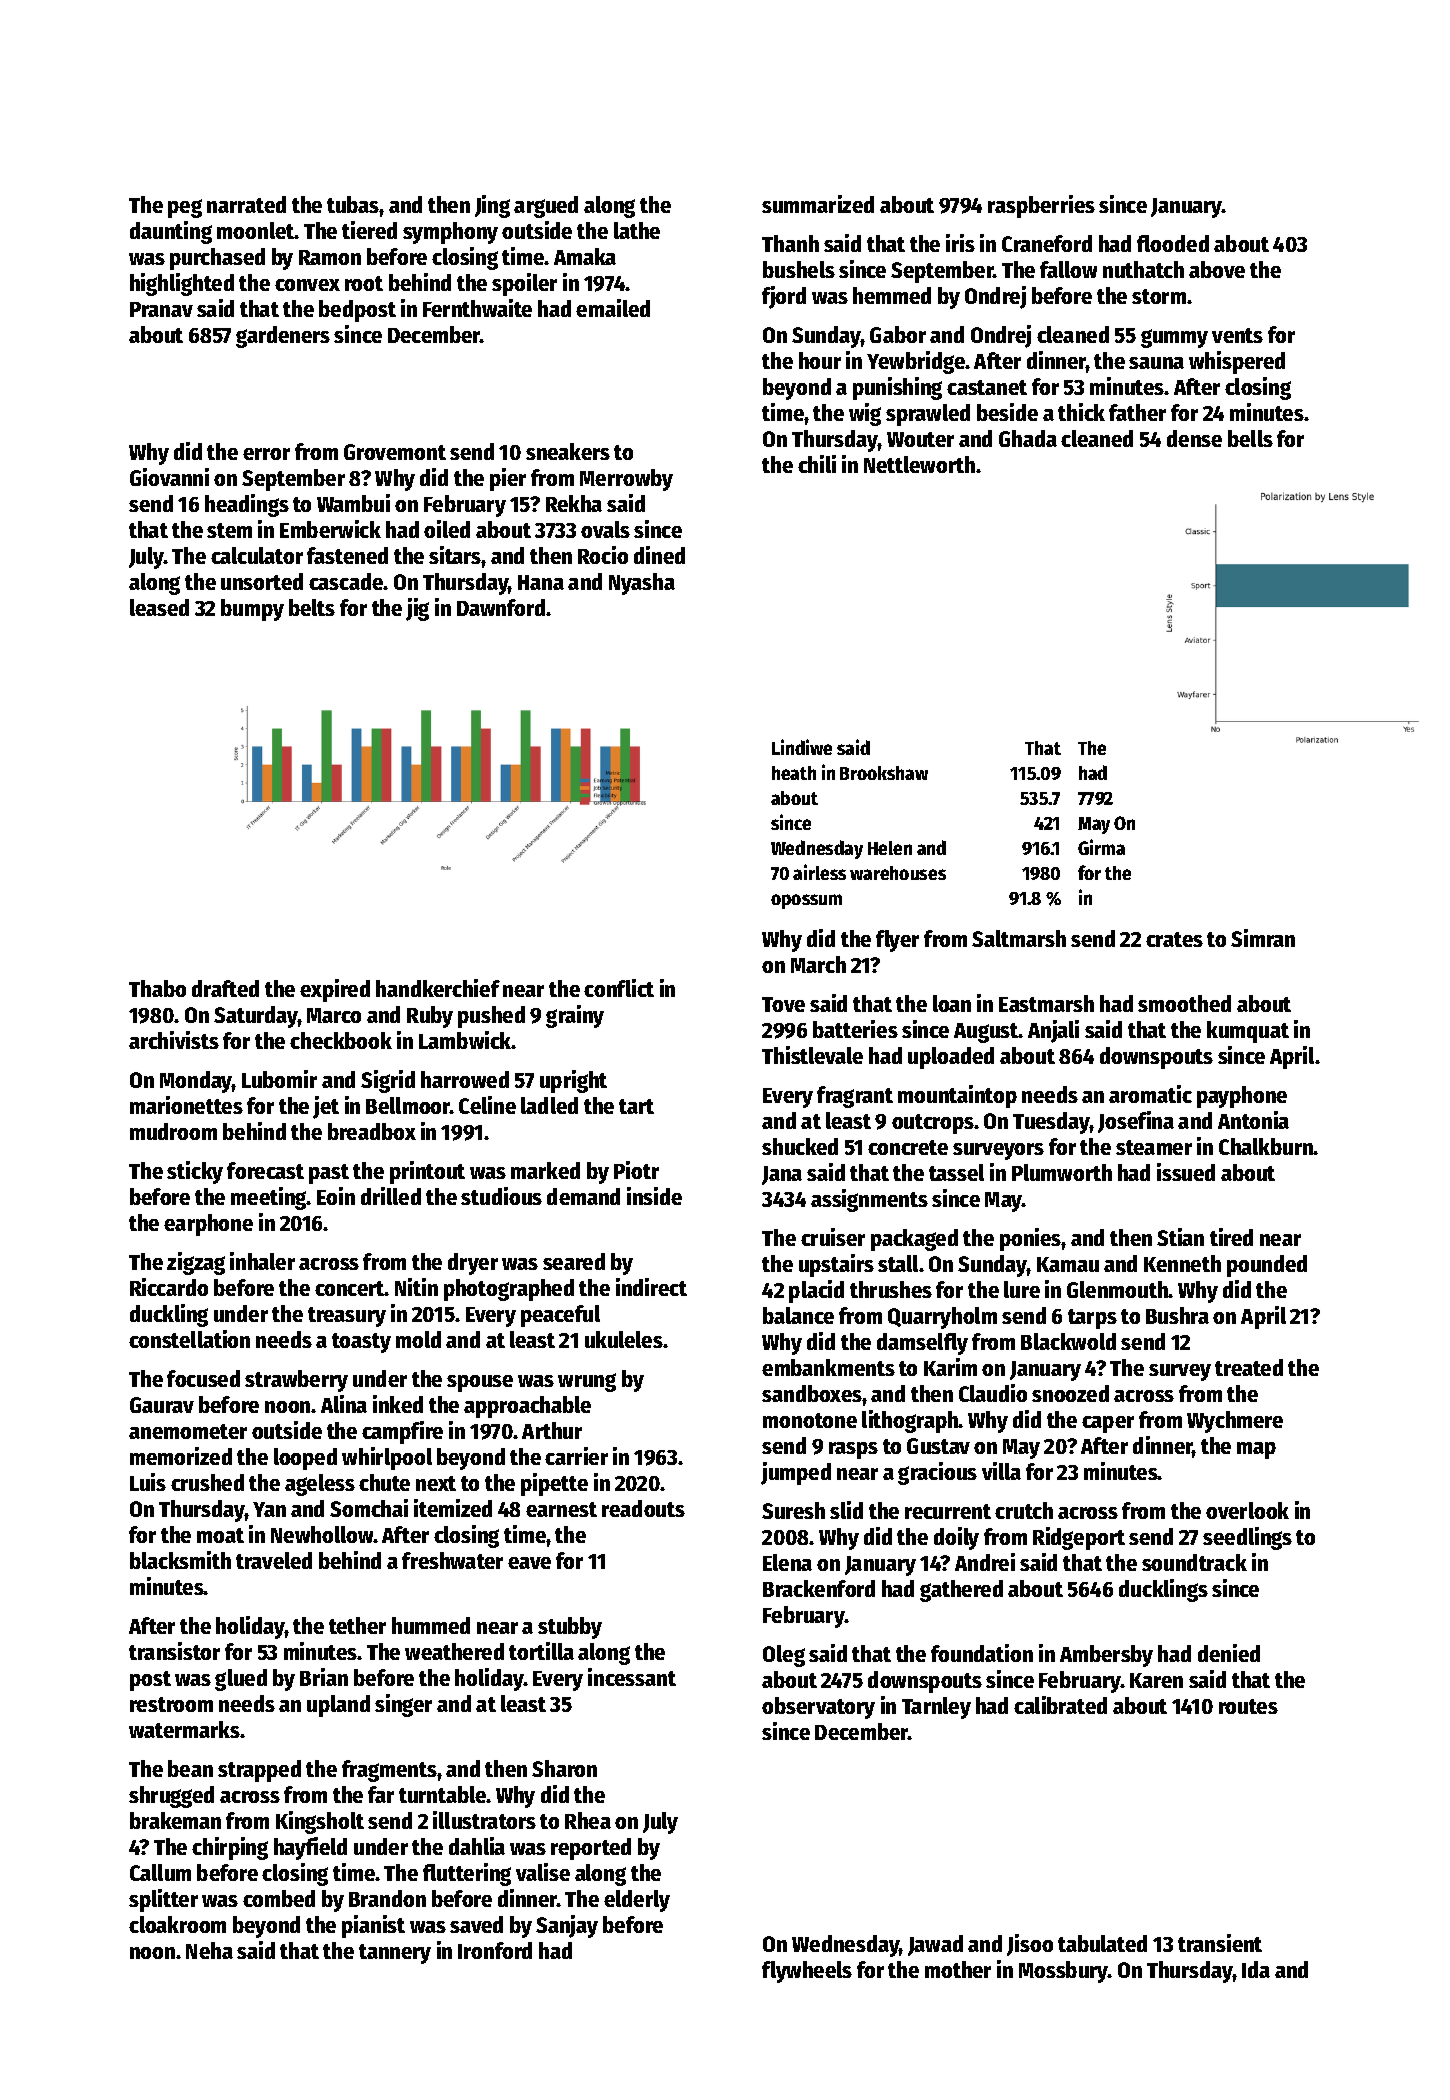 The height and width of the image is (2100, 1450). What do you see at coordinates (175, 1820) in the image?
I see `brakeman` at bounding box center [175, 1820].
